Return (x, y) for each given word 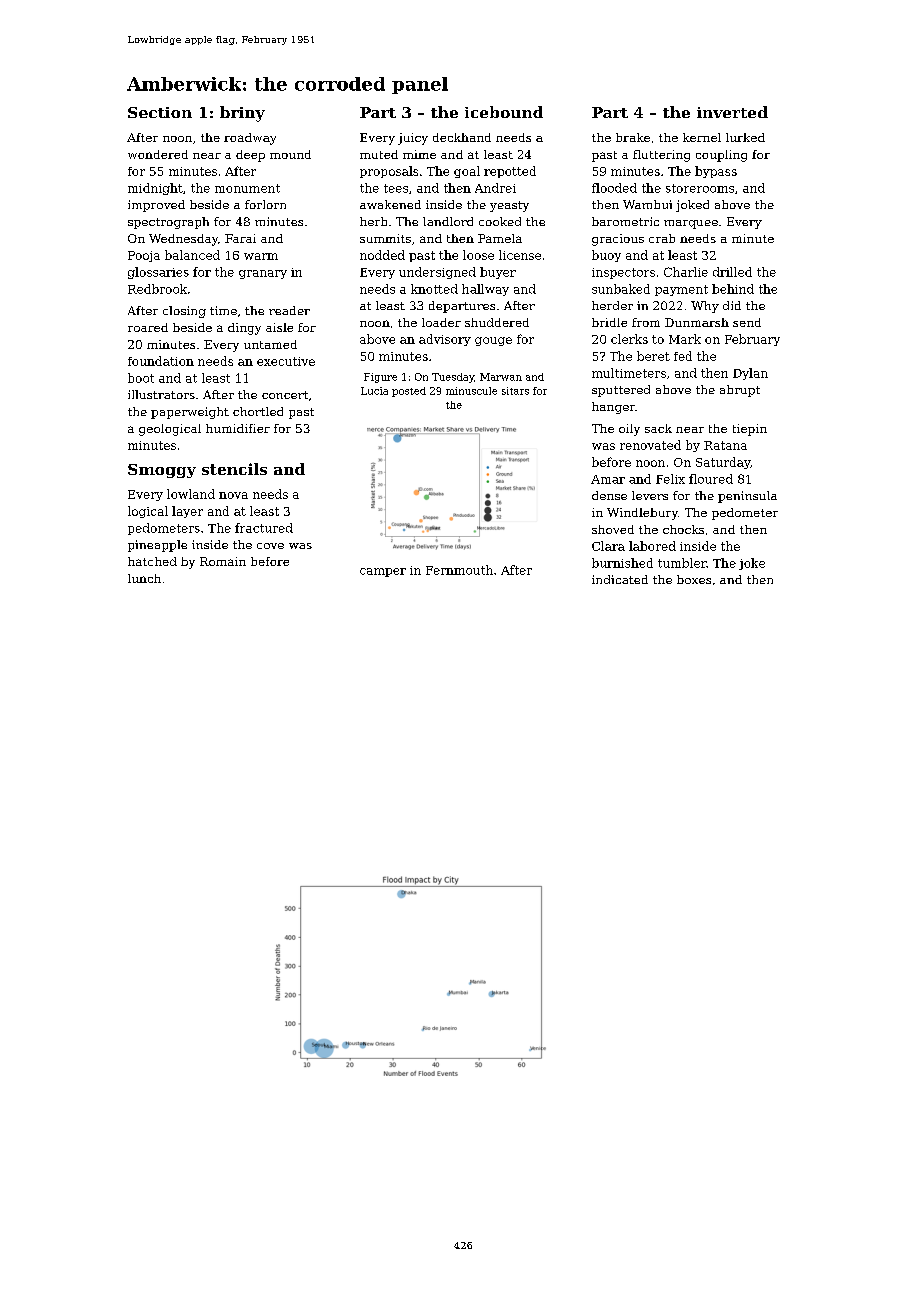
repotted (510, 172)
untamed (270, 344)
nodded (382, 255)
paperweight (190, 413)
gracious (618, 240)
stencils (234, 469)
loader (441, 322)
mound (290, 154)
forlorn (265, 204)
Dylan (750, 374)
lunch (144, 578)
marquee (691, 224)
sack (658, 428)
